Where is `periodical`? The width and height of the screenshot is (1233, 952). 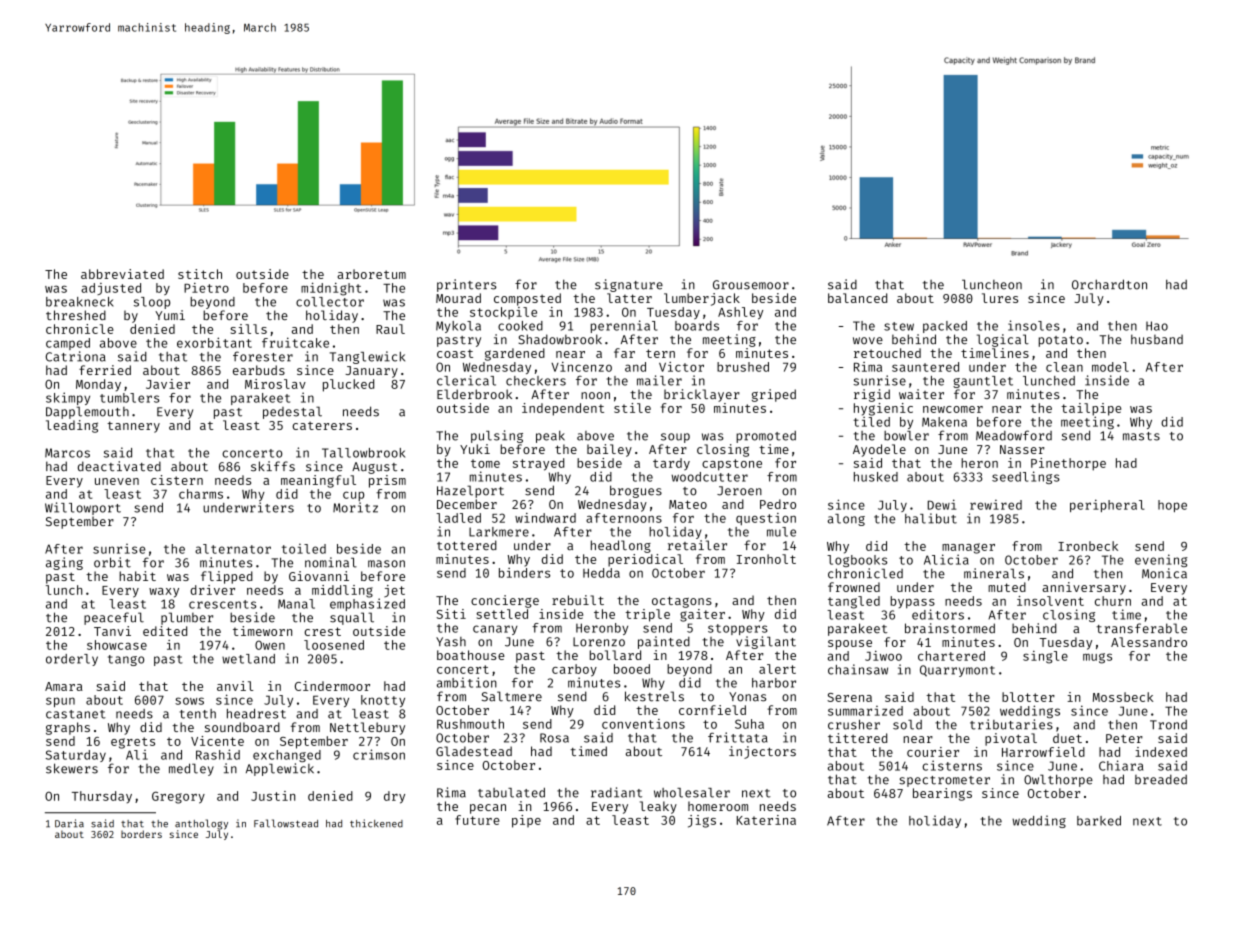
periodical is located at coordinates (645, 560).
